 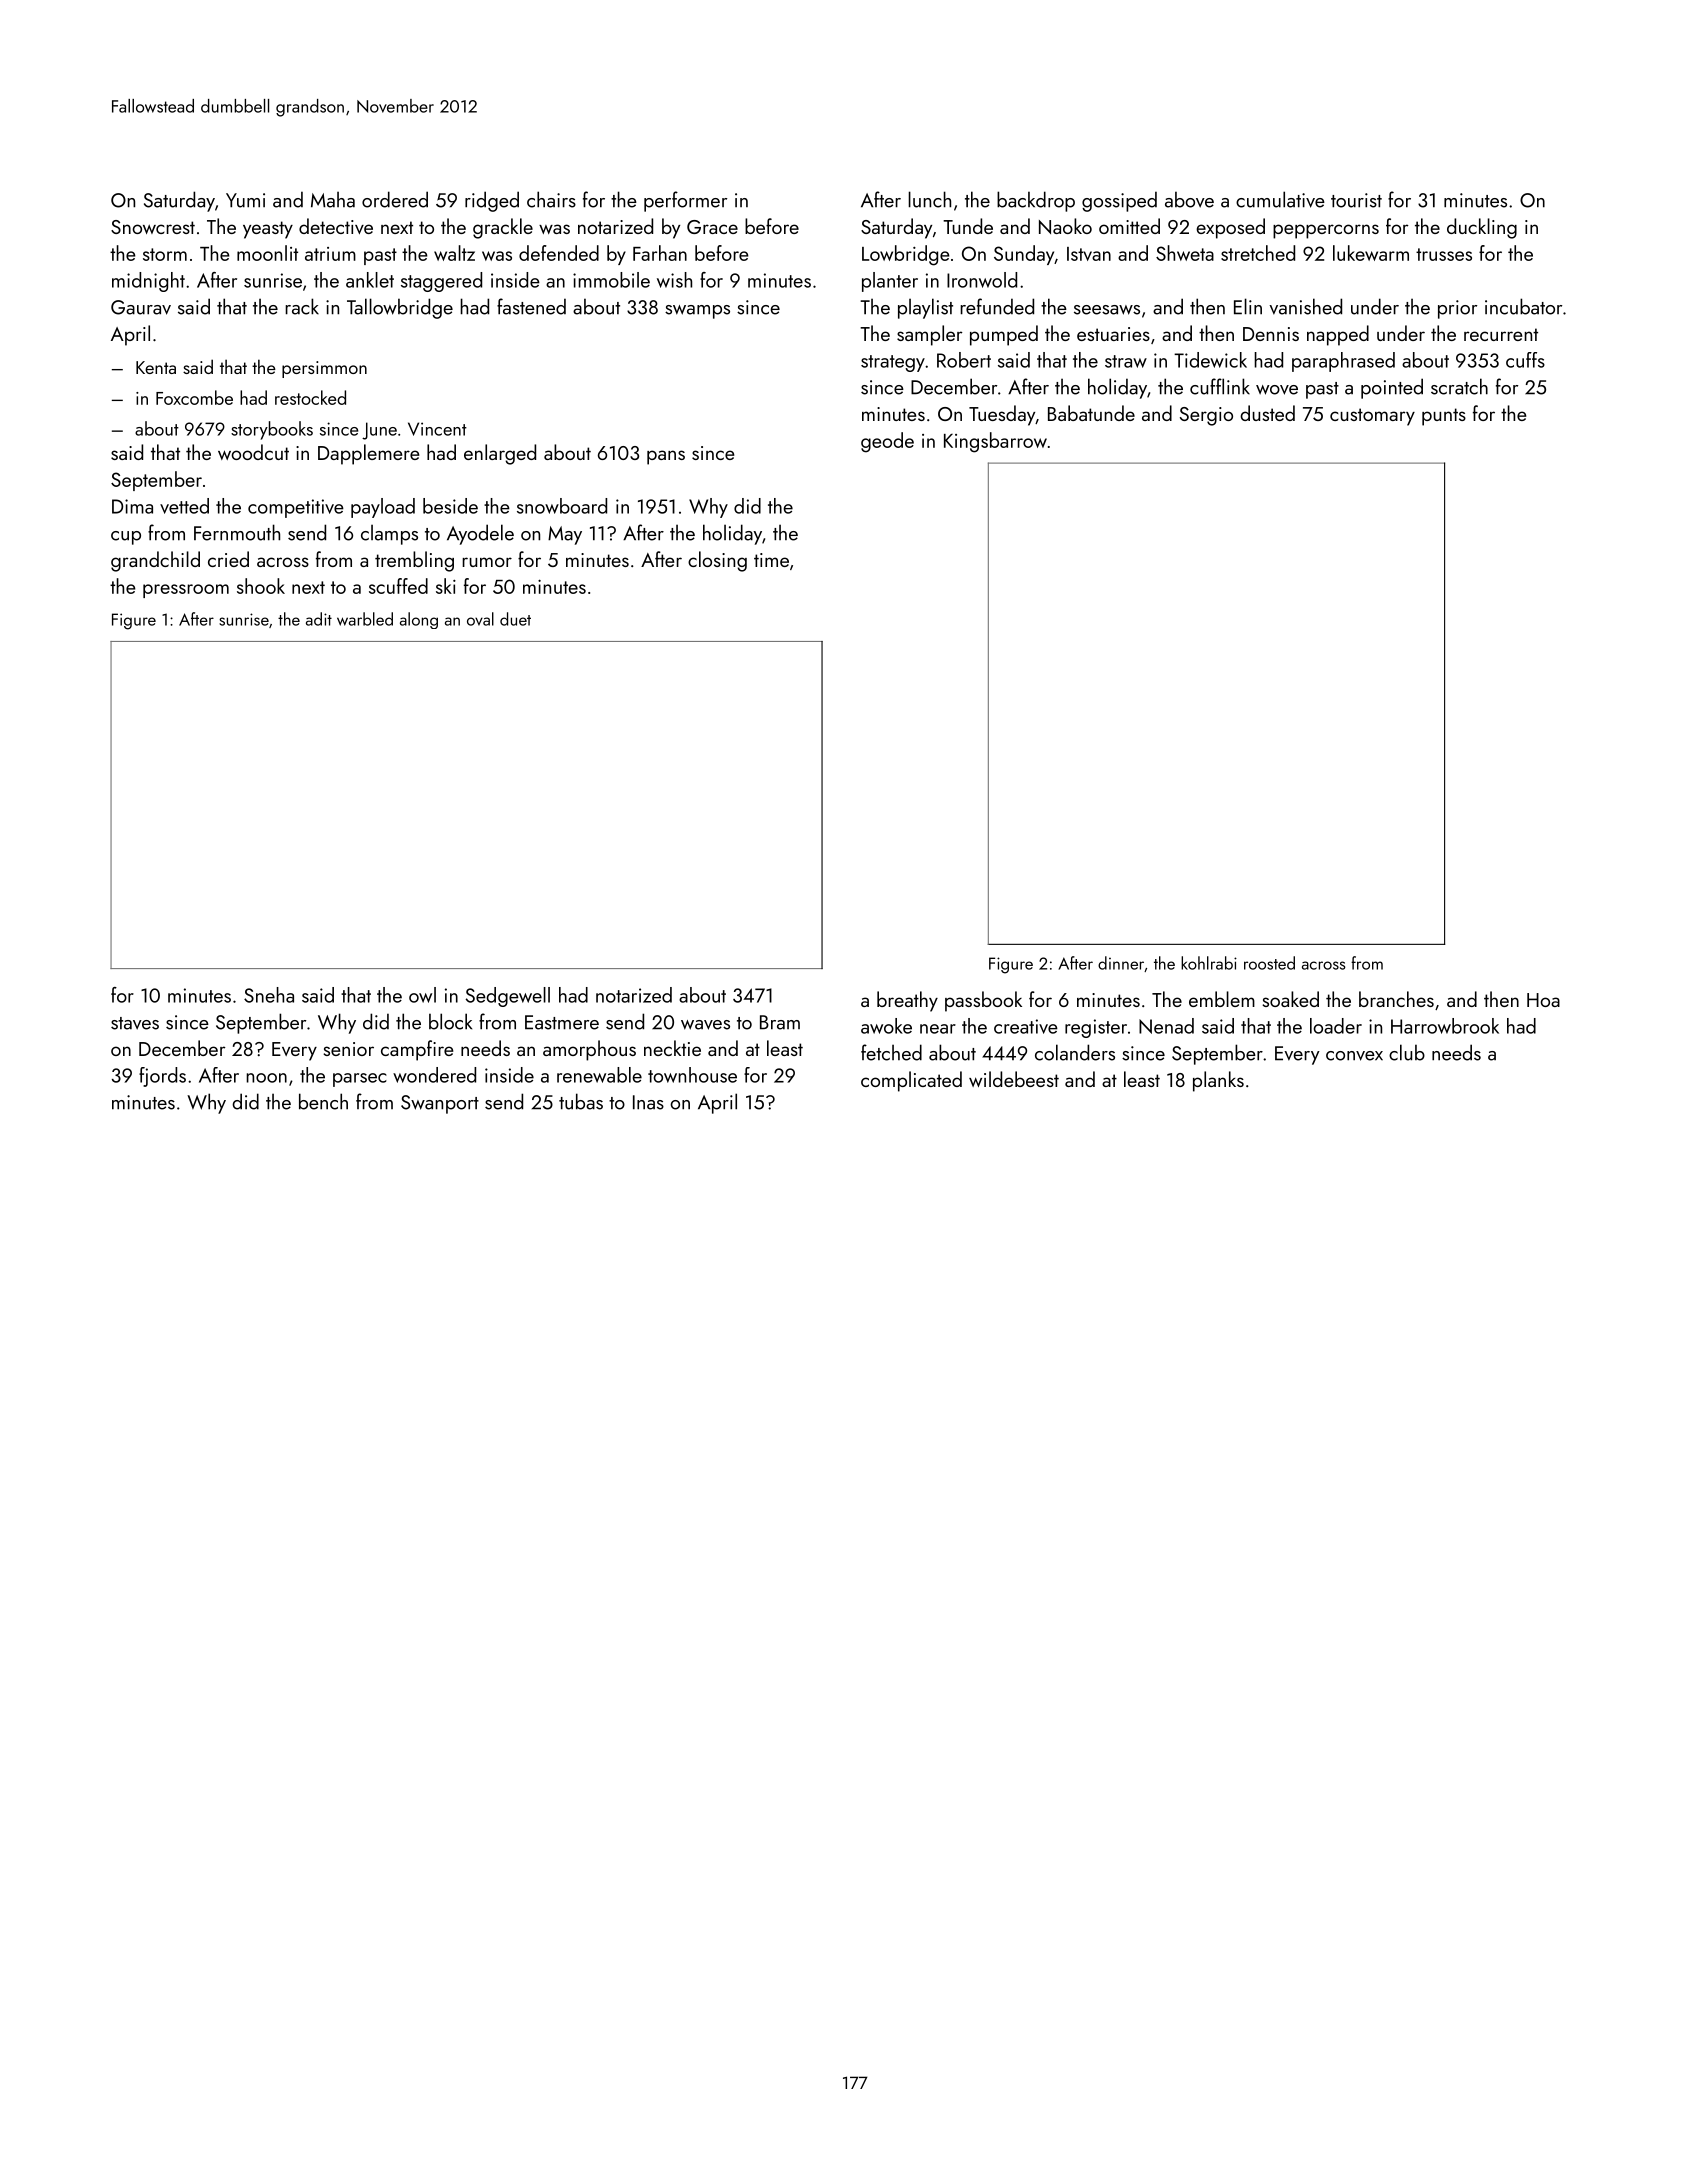 I want to click on kohlrabi, so click(x=1209, y=963).
